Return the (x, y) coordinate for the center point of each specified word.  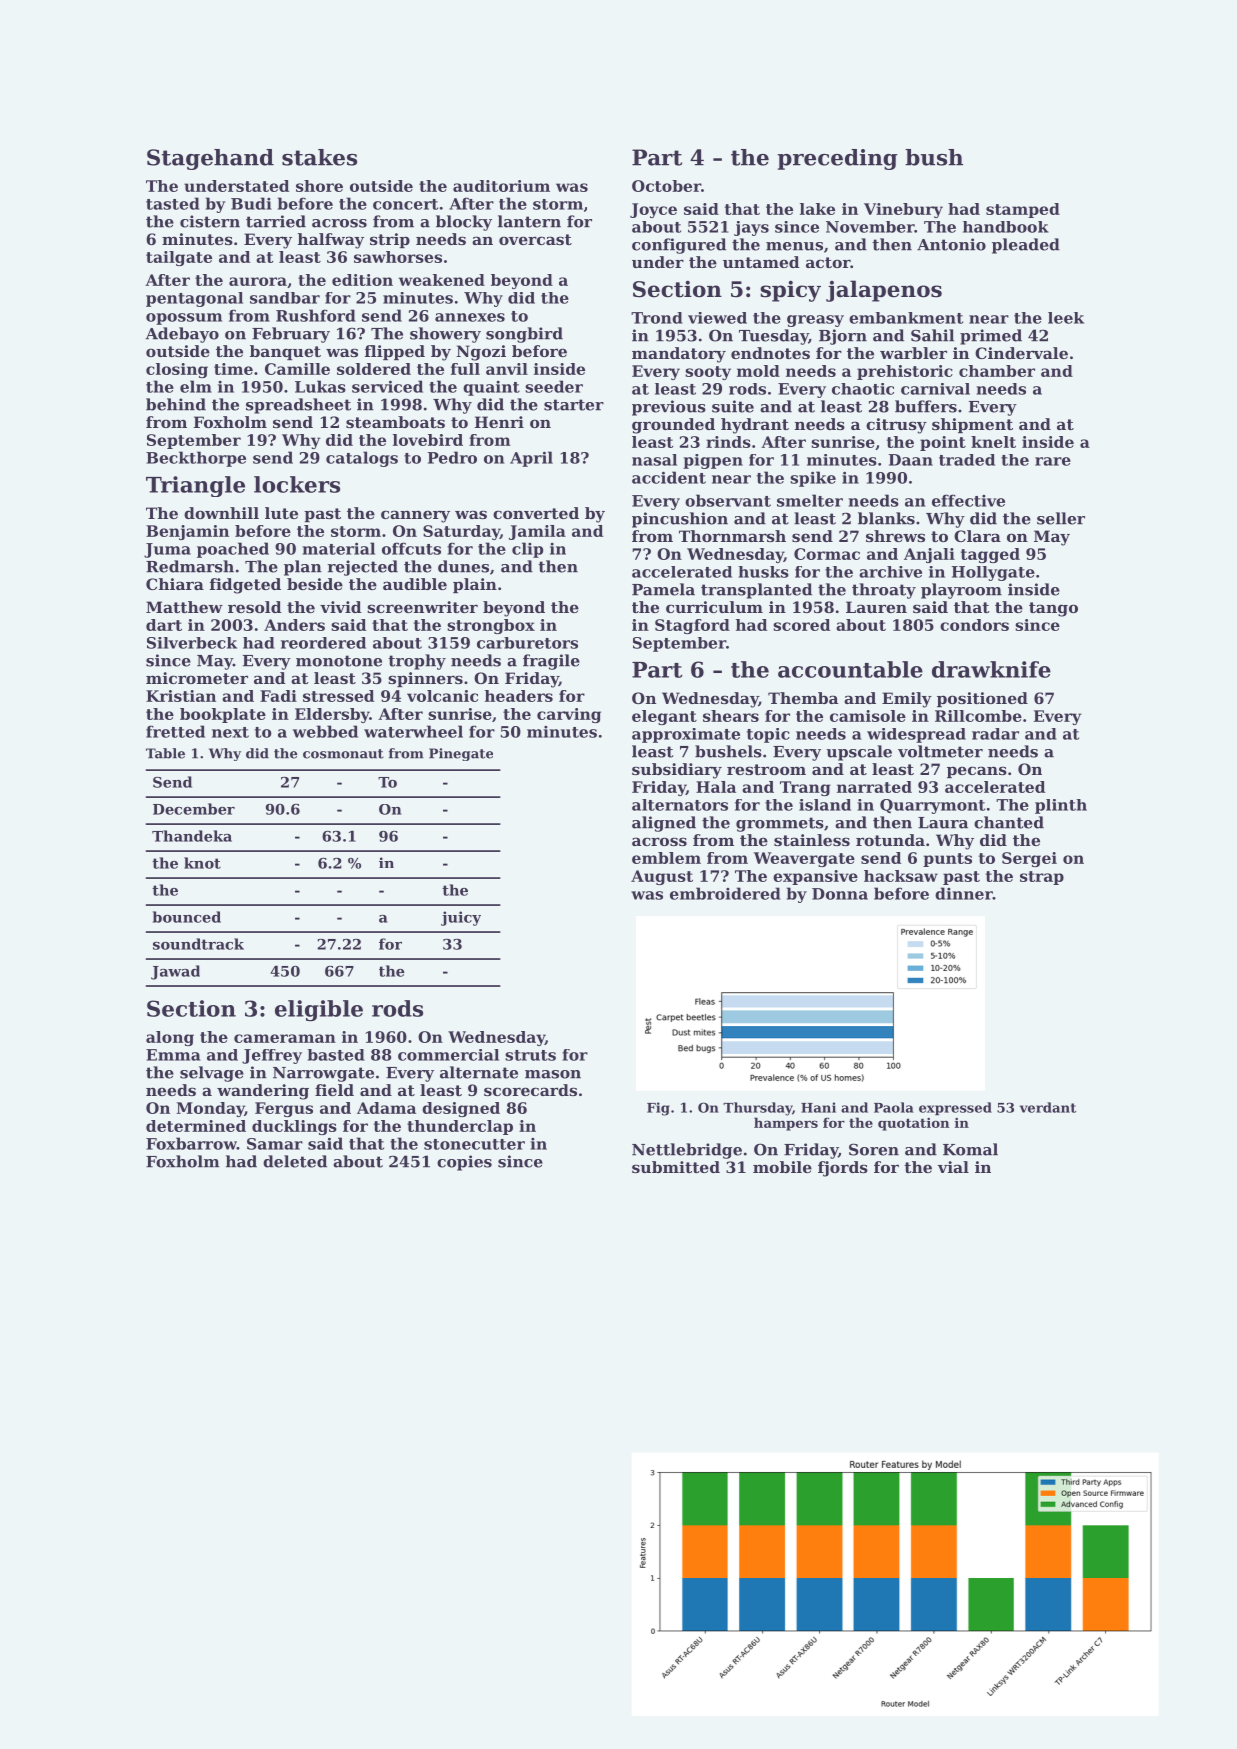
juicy (461, 918)
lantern (529, 221)
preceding (838, 159)
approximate (686, 735)
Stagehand (210, 159)
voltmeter (940, 751)
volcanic (442, 696)
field (334, 1090)
